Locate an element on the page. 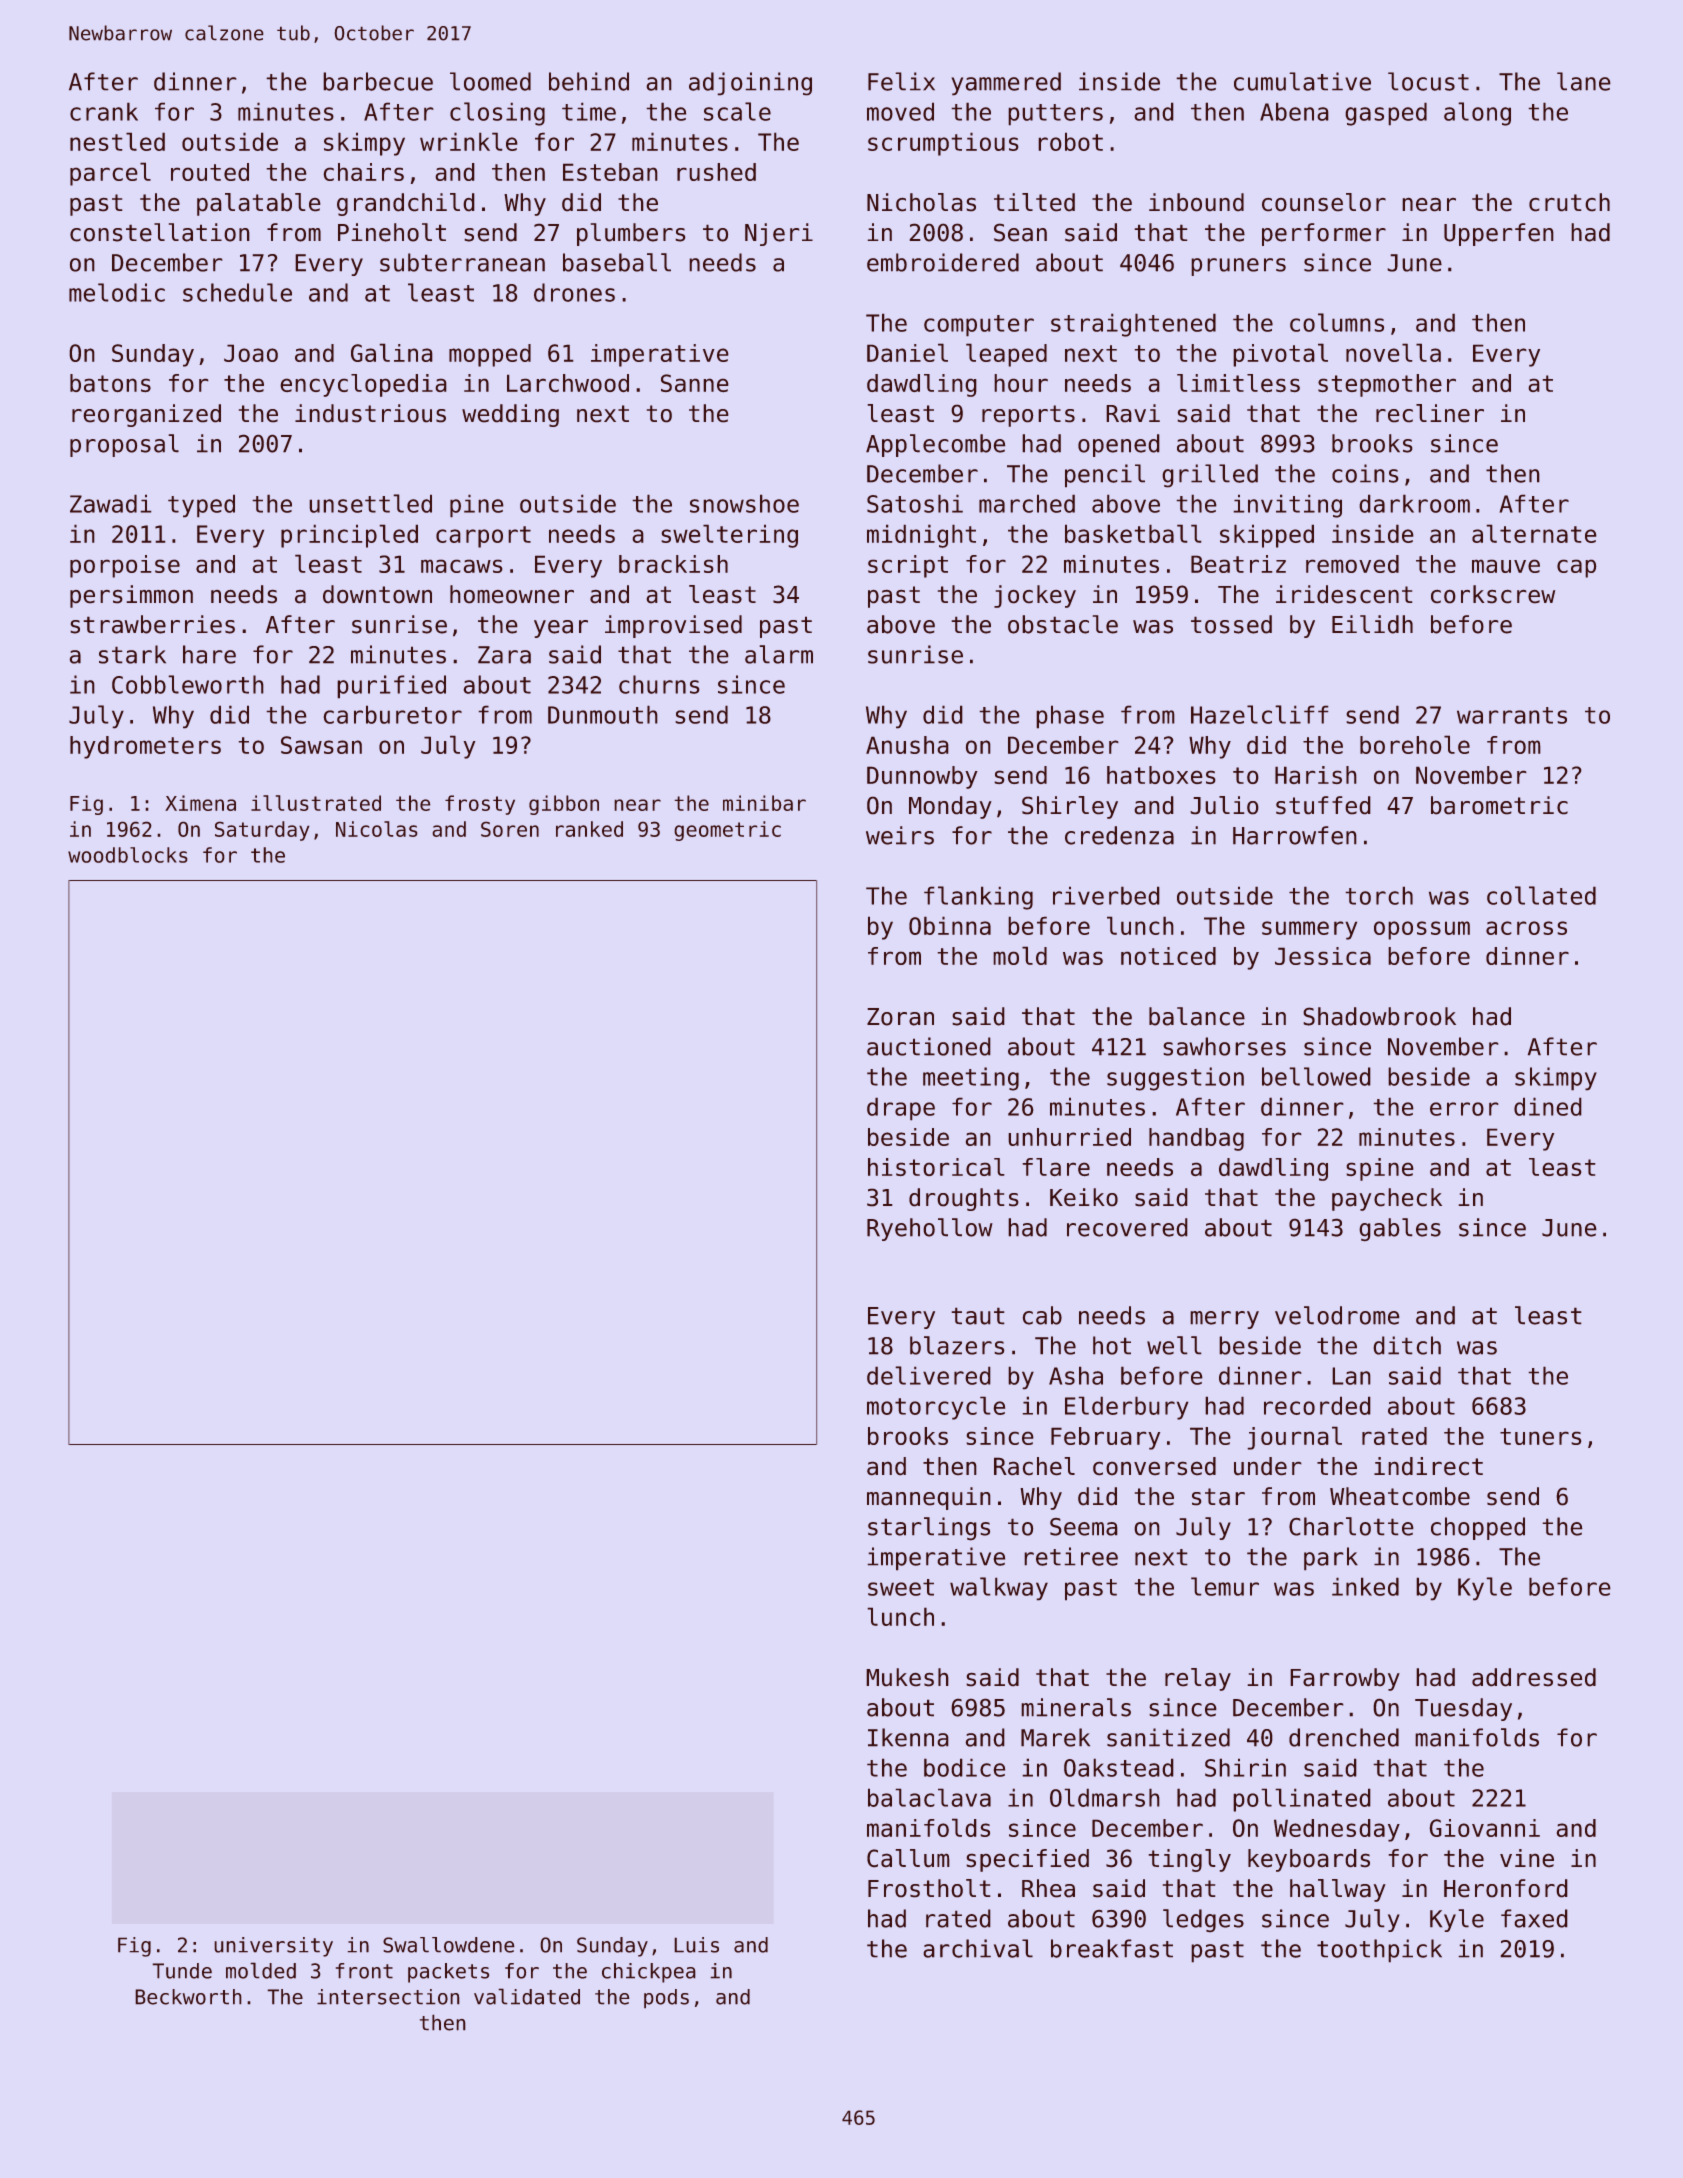 This image has height=2178, width=1683. Beckworth is located at coordinates (188, 1997).
